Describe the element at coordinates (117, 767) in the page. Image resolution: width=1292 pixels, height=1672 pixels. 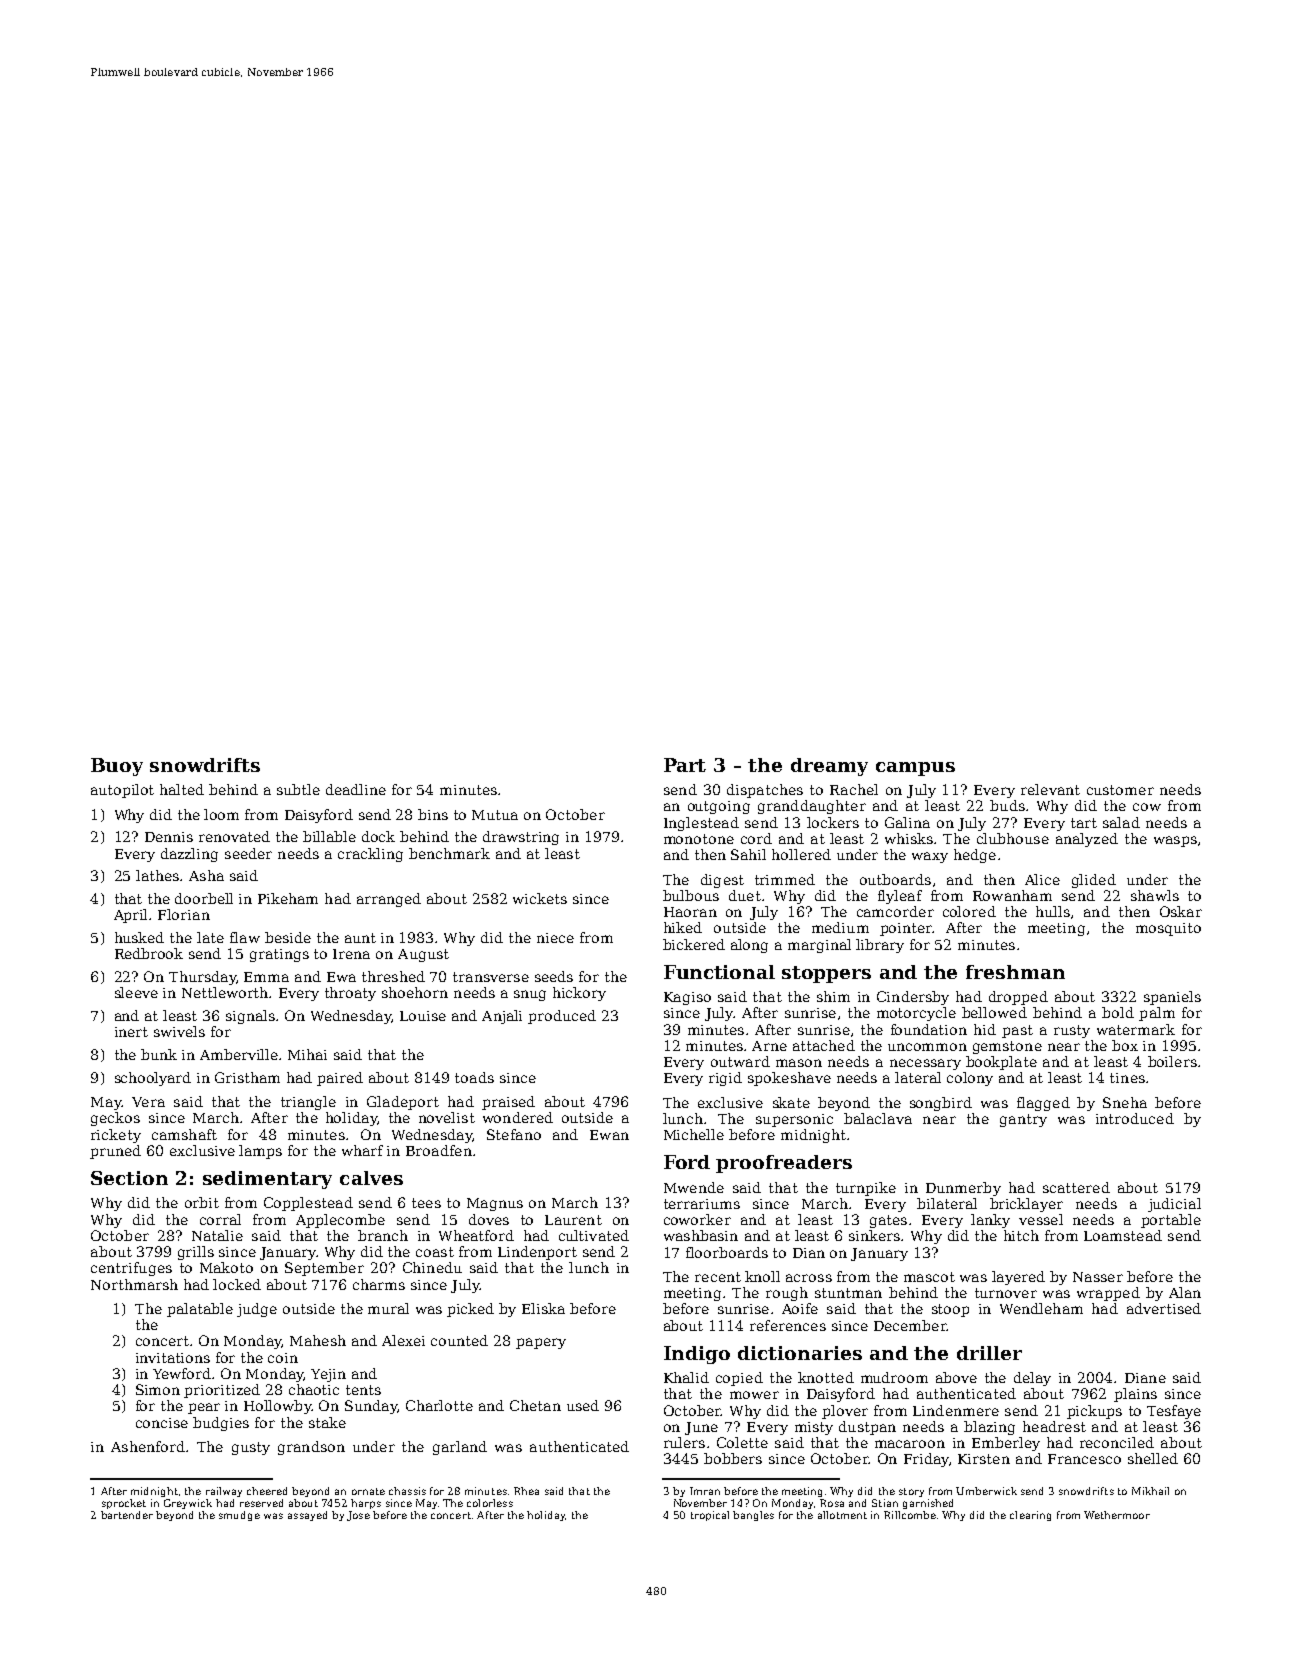
I see `Buoy` at that location.
